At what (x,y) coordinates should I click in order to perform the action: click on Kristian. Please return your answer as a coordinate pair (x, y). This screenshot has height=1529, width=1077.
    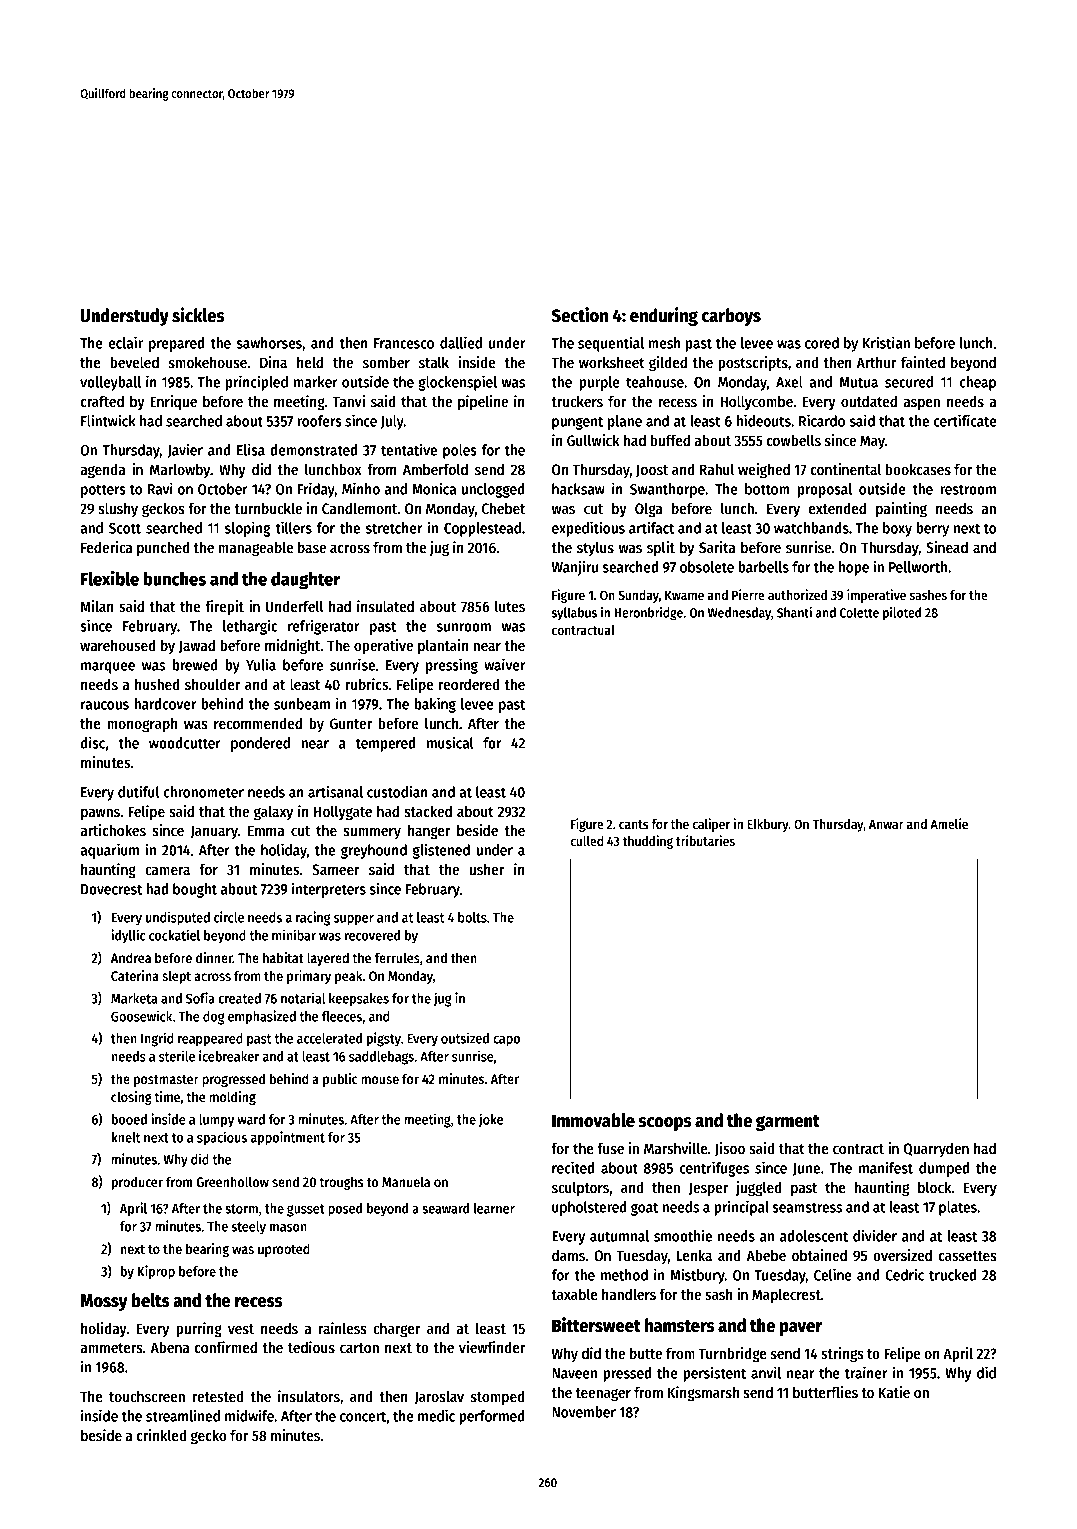
    Looking at the image, I should click on (886, 342).
